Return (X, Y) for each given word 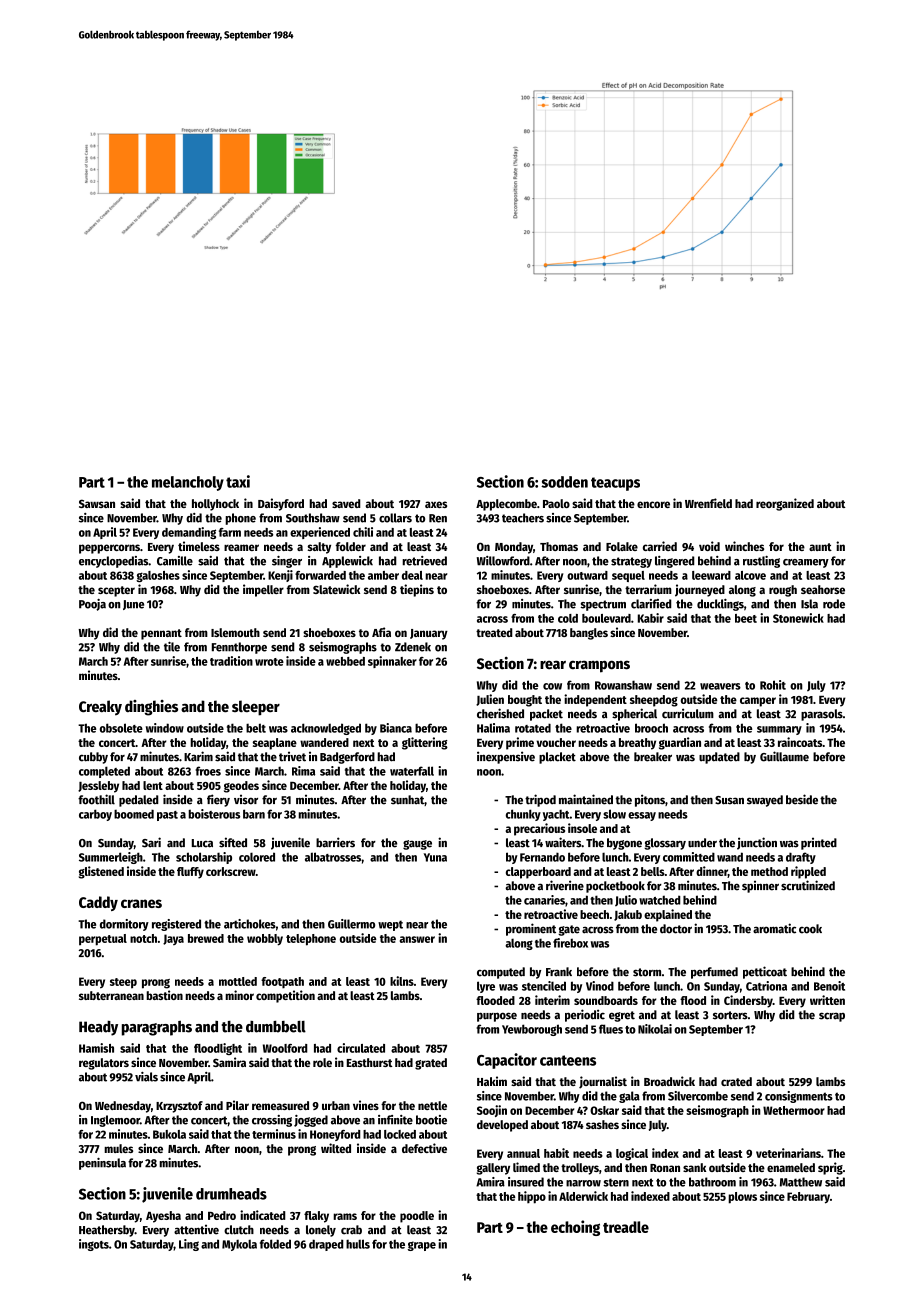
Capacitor (507, 1061)
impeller (263, 590)
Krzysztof (179, 1107)
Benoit (829, 986)
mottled (238, 981)
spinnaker (392, 662)
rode (834, 604)
